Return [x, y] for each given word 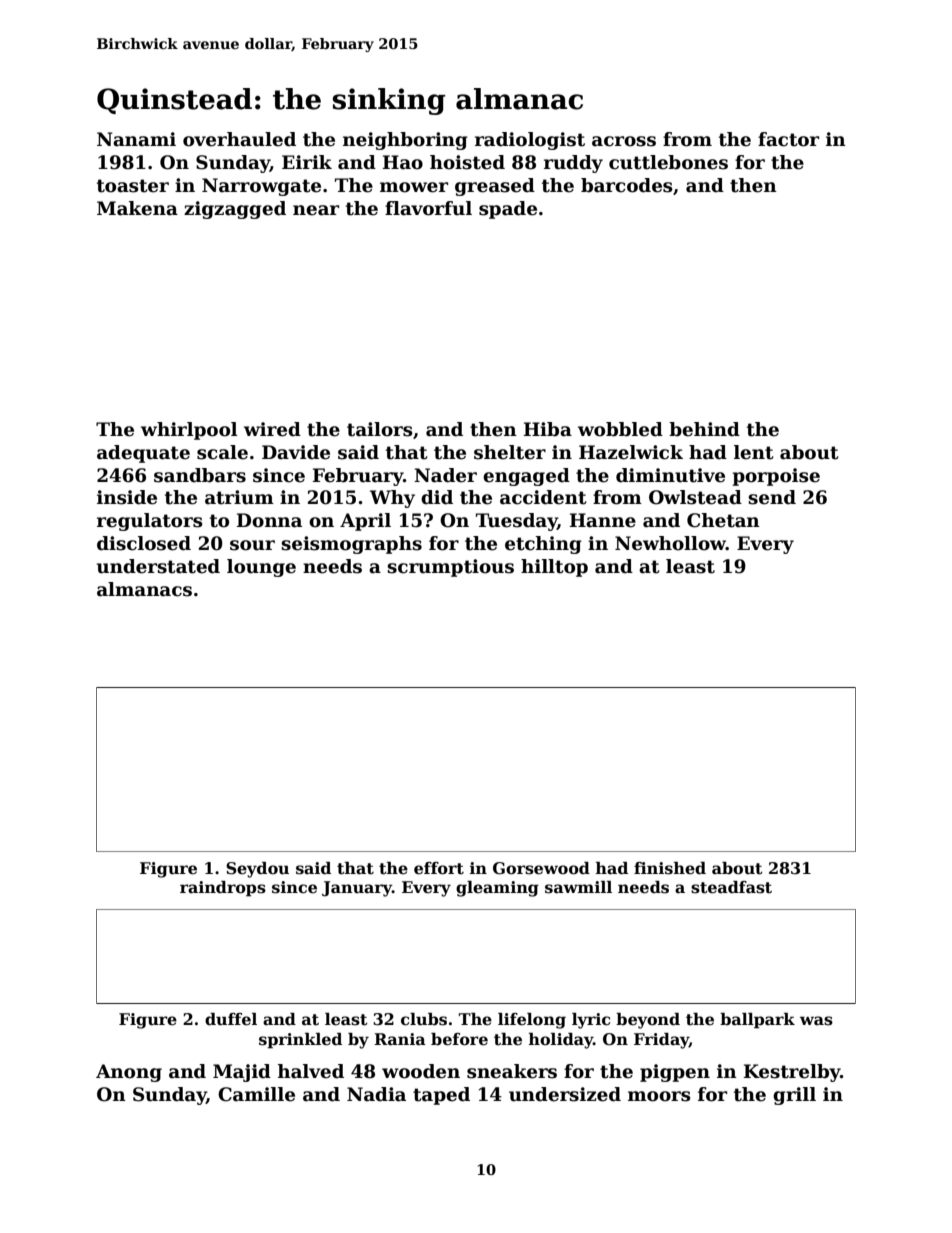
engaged [526, 477]
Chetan [723, 520]
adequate [143, 454]
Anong [129, 1073]
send [772, 497]
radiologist [530, 141]
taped [441, 1096]
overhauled [239, 139]
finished [670, 868]
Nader [445, 475]
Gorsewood [541, 868]
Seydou [257, 870]
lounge [261, 568]
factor [788, 139]
